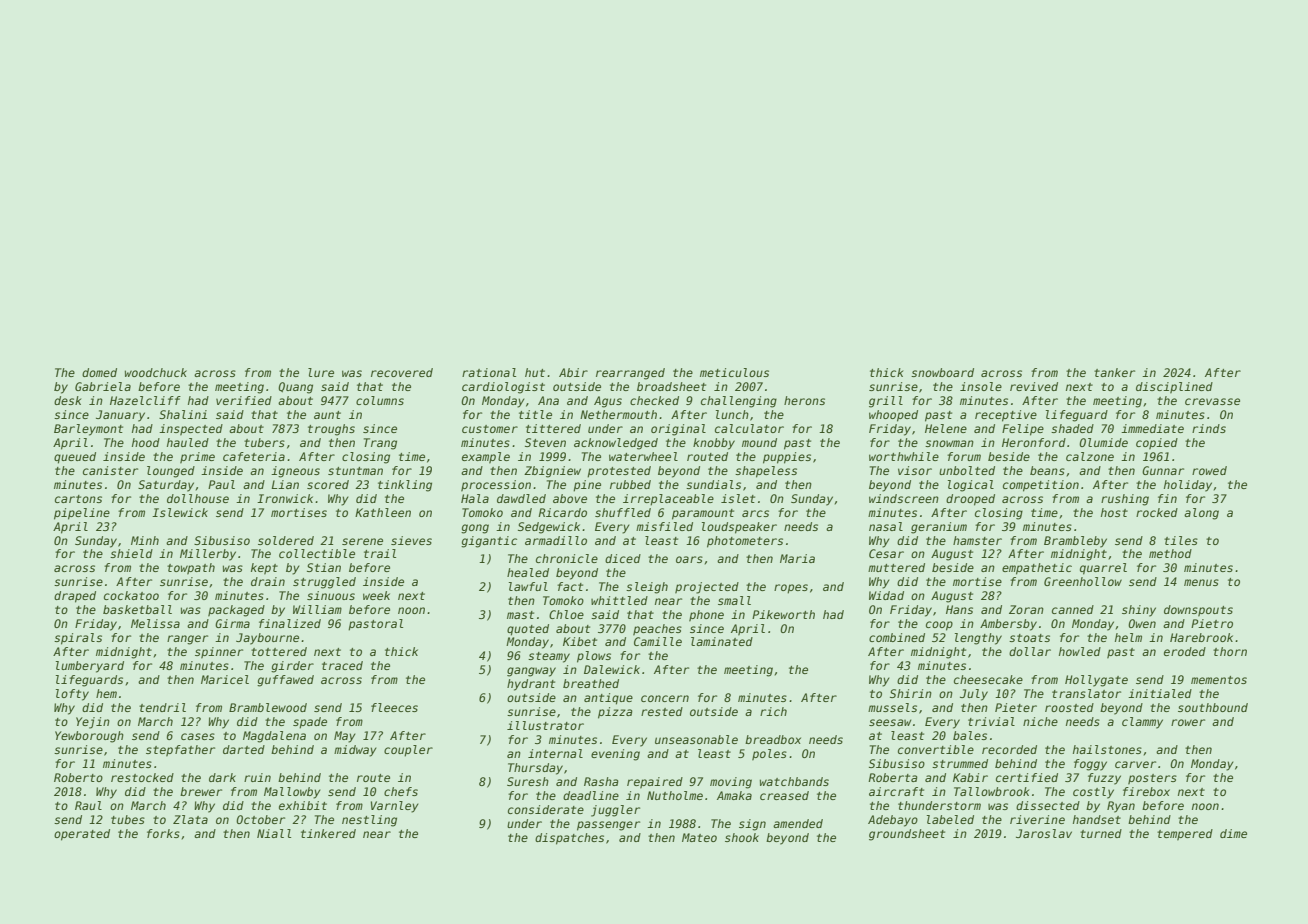  I want to click on clammy, so click(1142, 723).
